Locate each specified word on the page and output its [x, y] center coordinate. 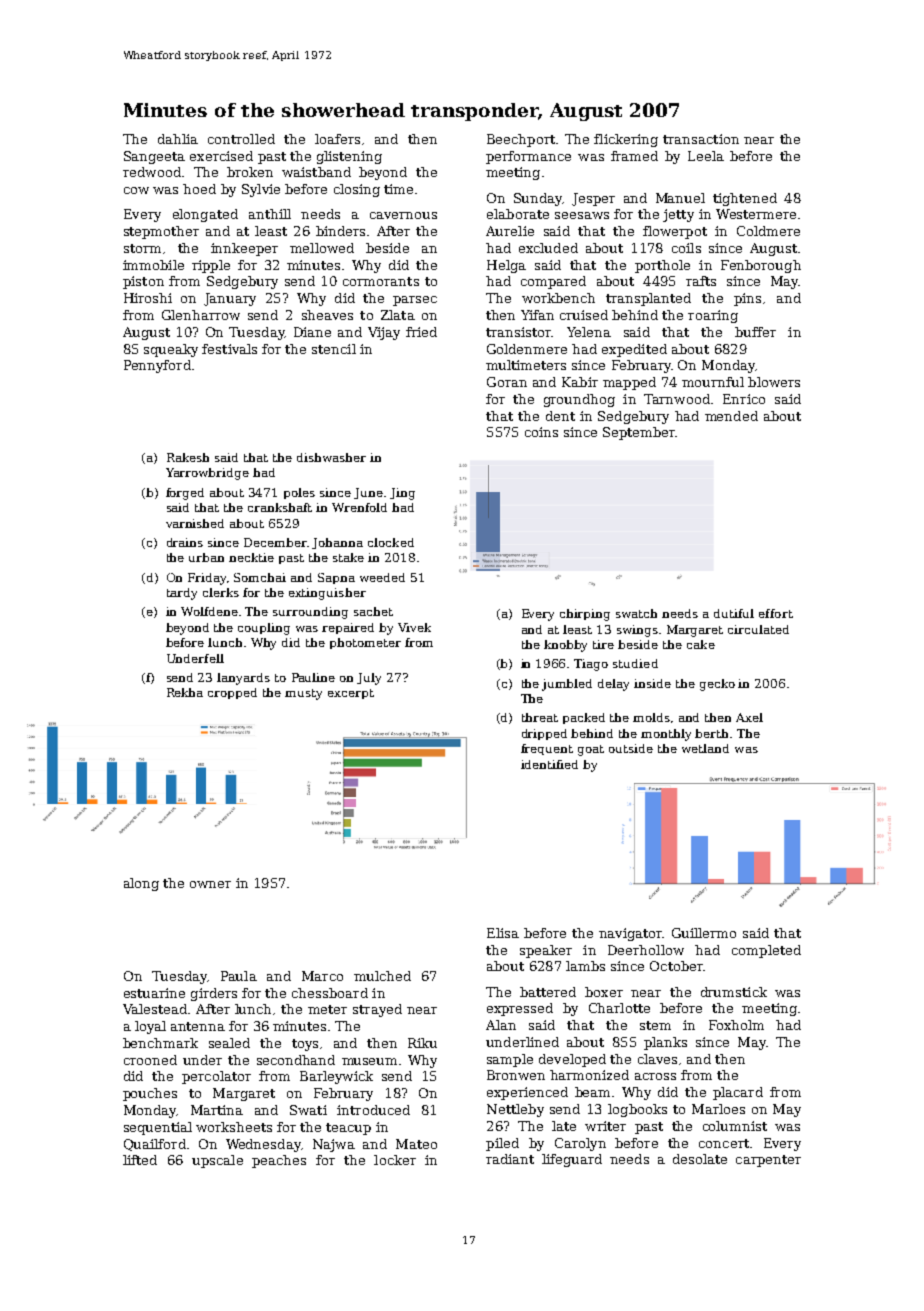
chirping [585, 615]
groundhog [579, 400]
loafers [337, 139]
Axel [749, 717]
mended [731, 416]
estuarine [154, 993]
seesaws [582, 215]
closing [357, 190]
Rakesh [188, 457]
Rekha [185, 692]
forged [185, 494]
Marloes [718, 1109]
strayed [377, 1010]
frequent [547, 749]
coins [541, 432]
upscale [217, 1161]
